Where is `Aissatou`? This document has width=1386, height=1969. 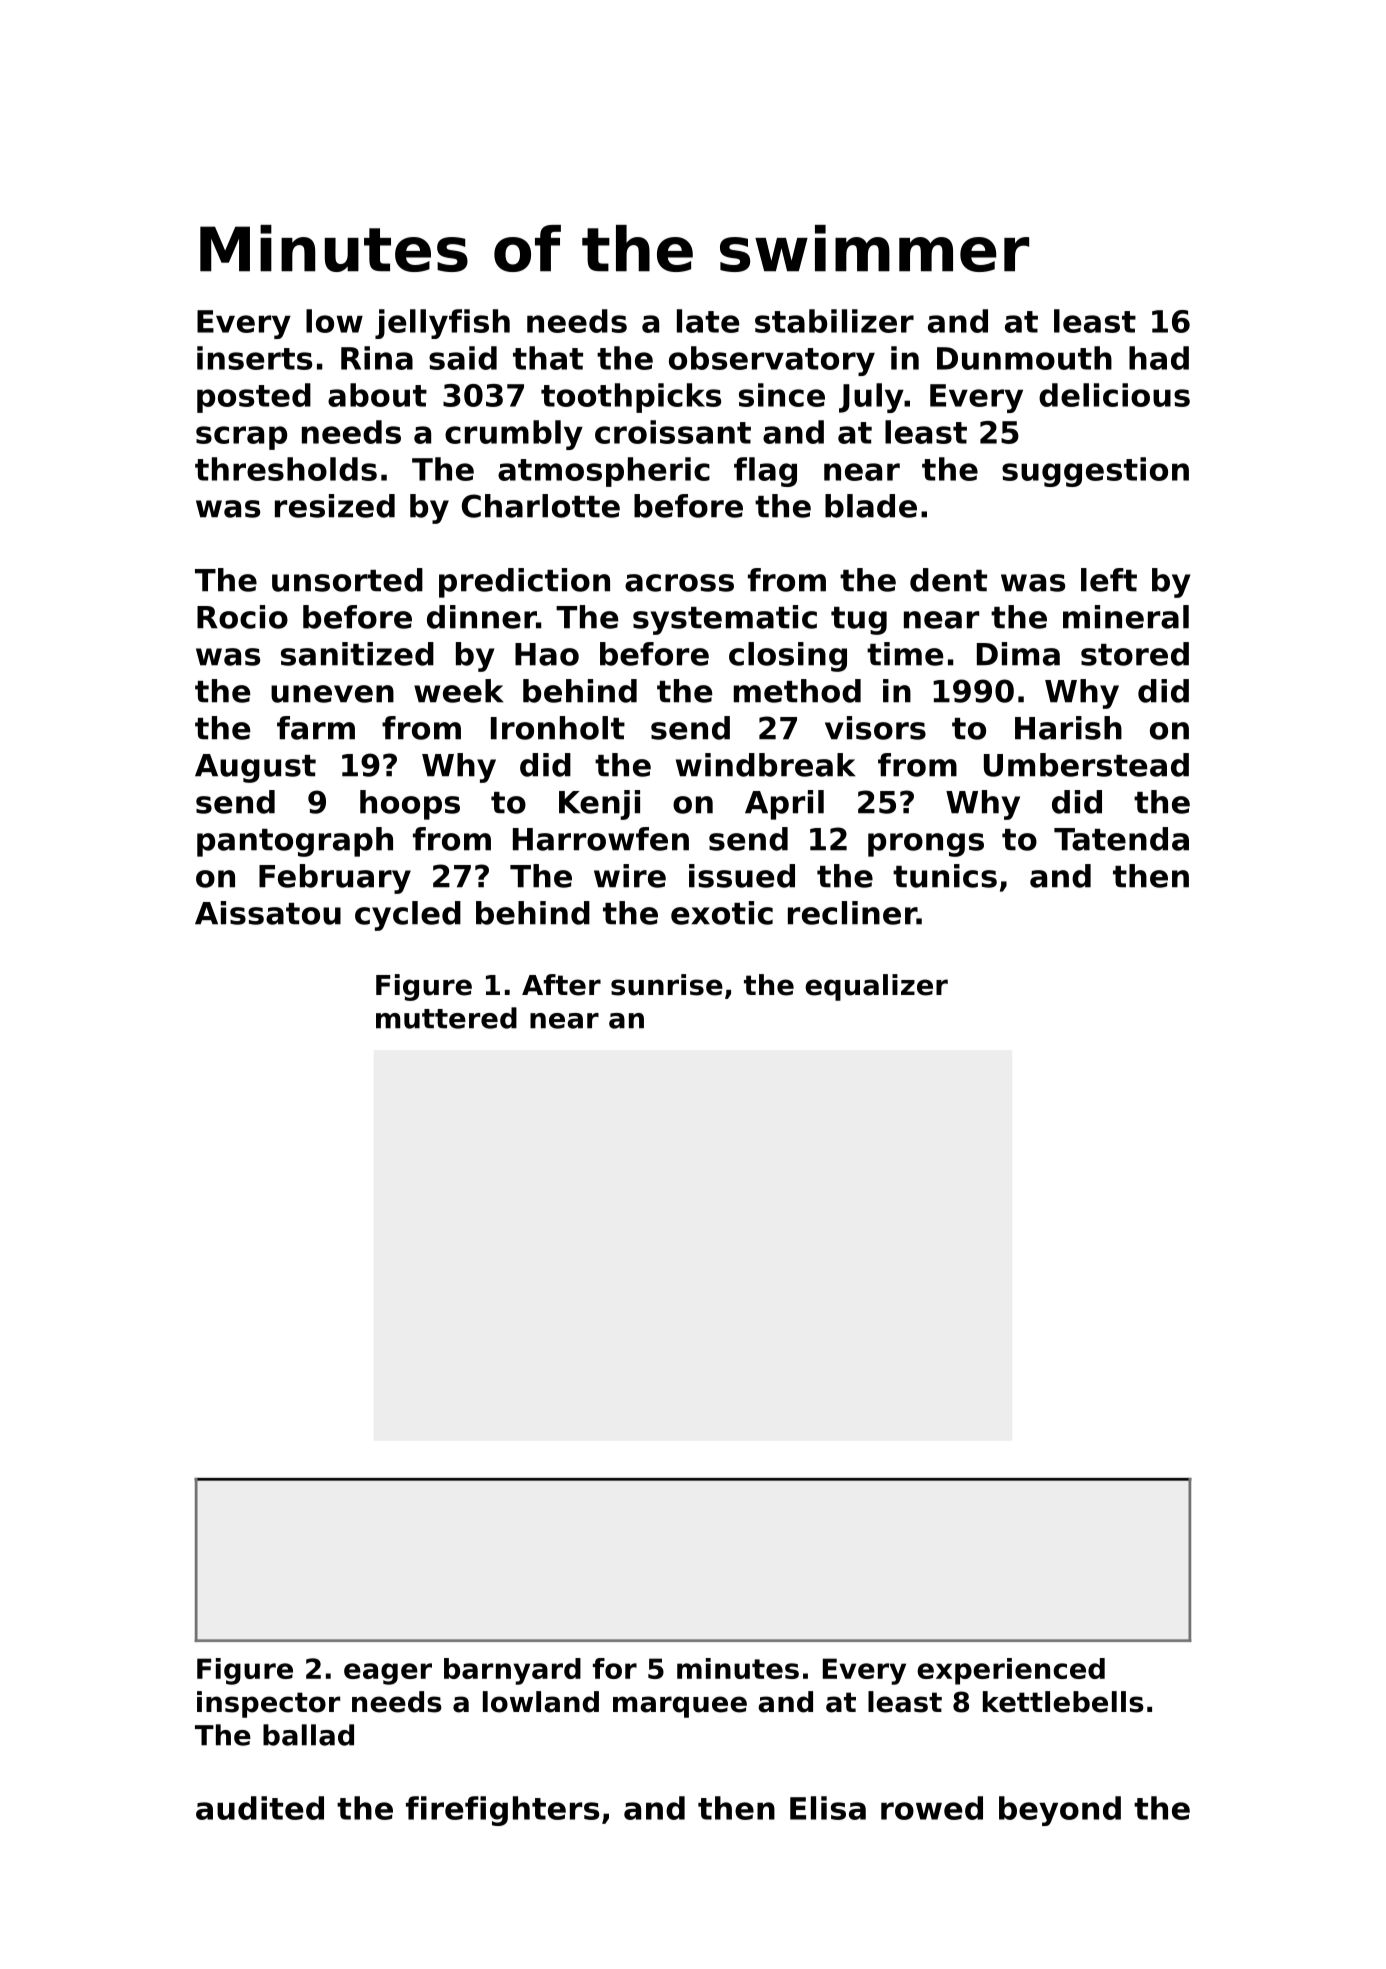 Aissatou is located at coordinates (268, 913).
